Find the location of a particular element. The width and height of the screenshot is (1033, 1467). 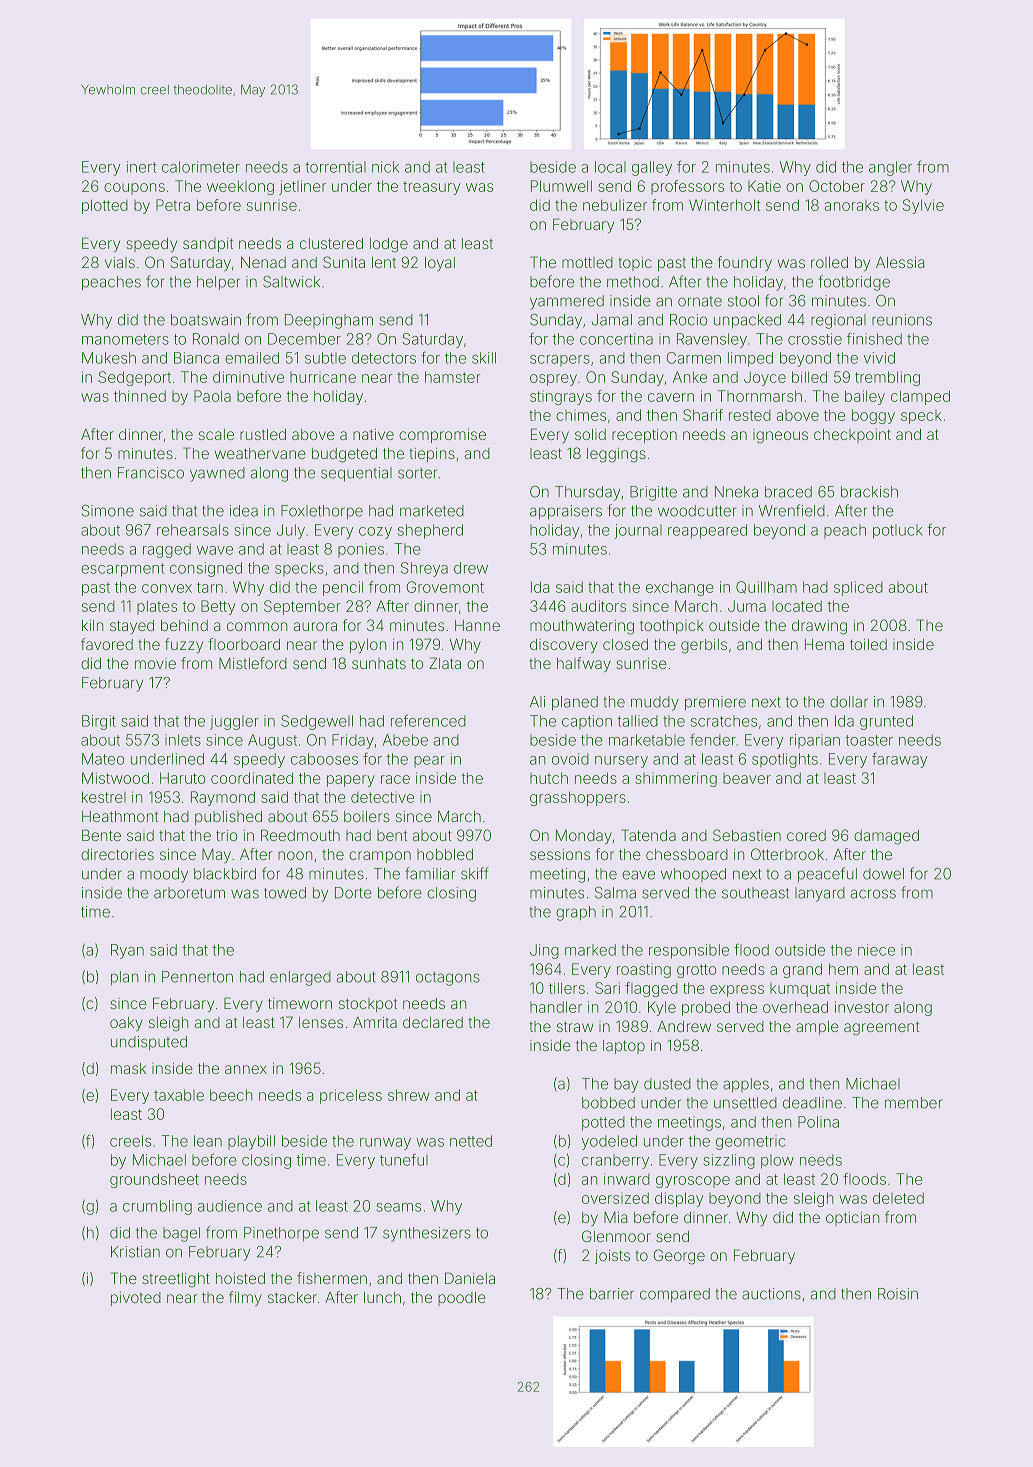

nick is located at coordinates (385, 167).
